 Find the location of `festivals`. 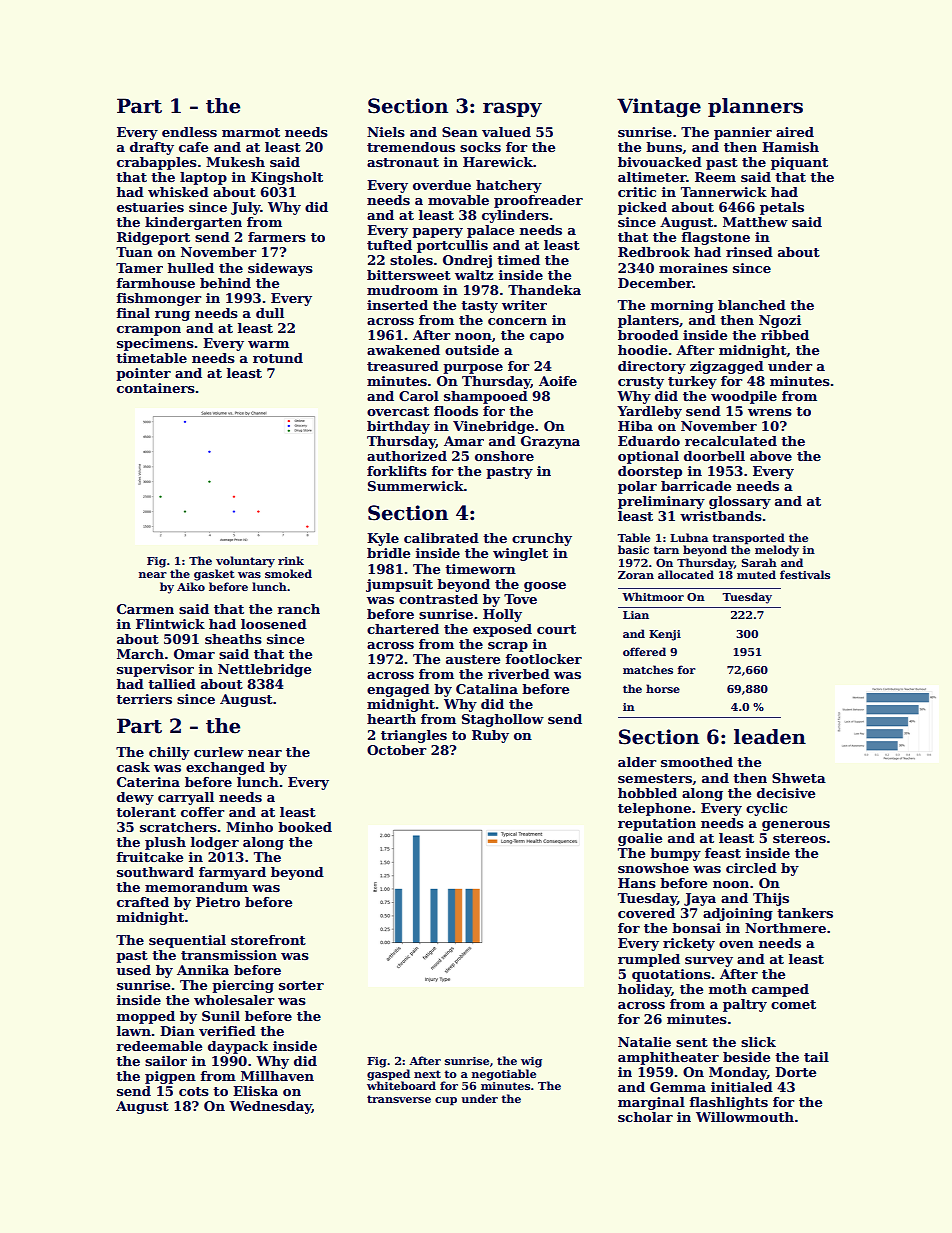

festivals is located at coordinates (805, 574).
